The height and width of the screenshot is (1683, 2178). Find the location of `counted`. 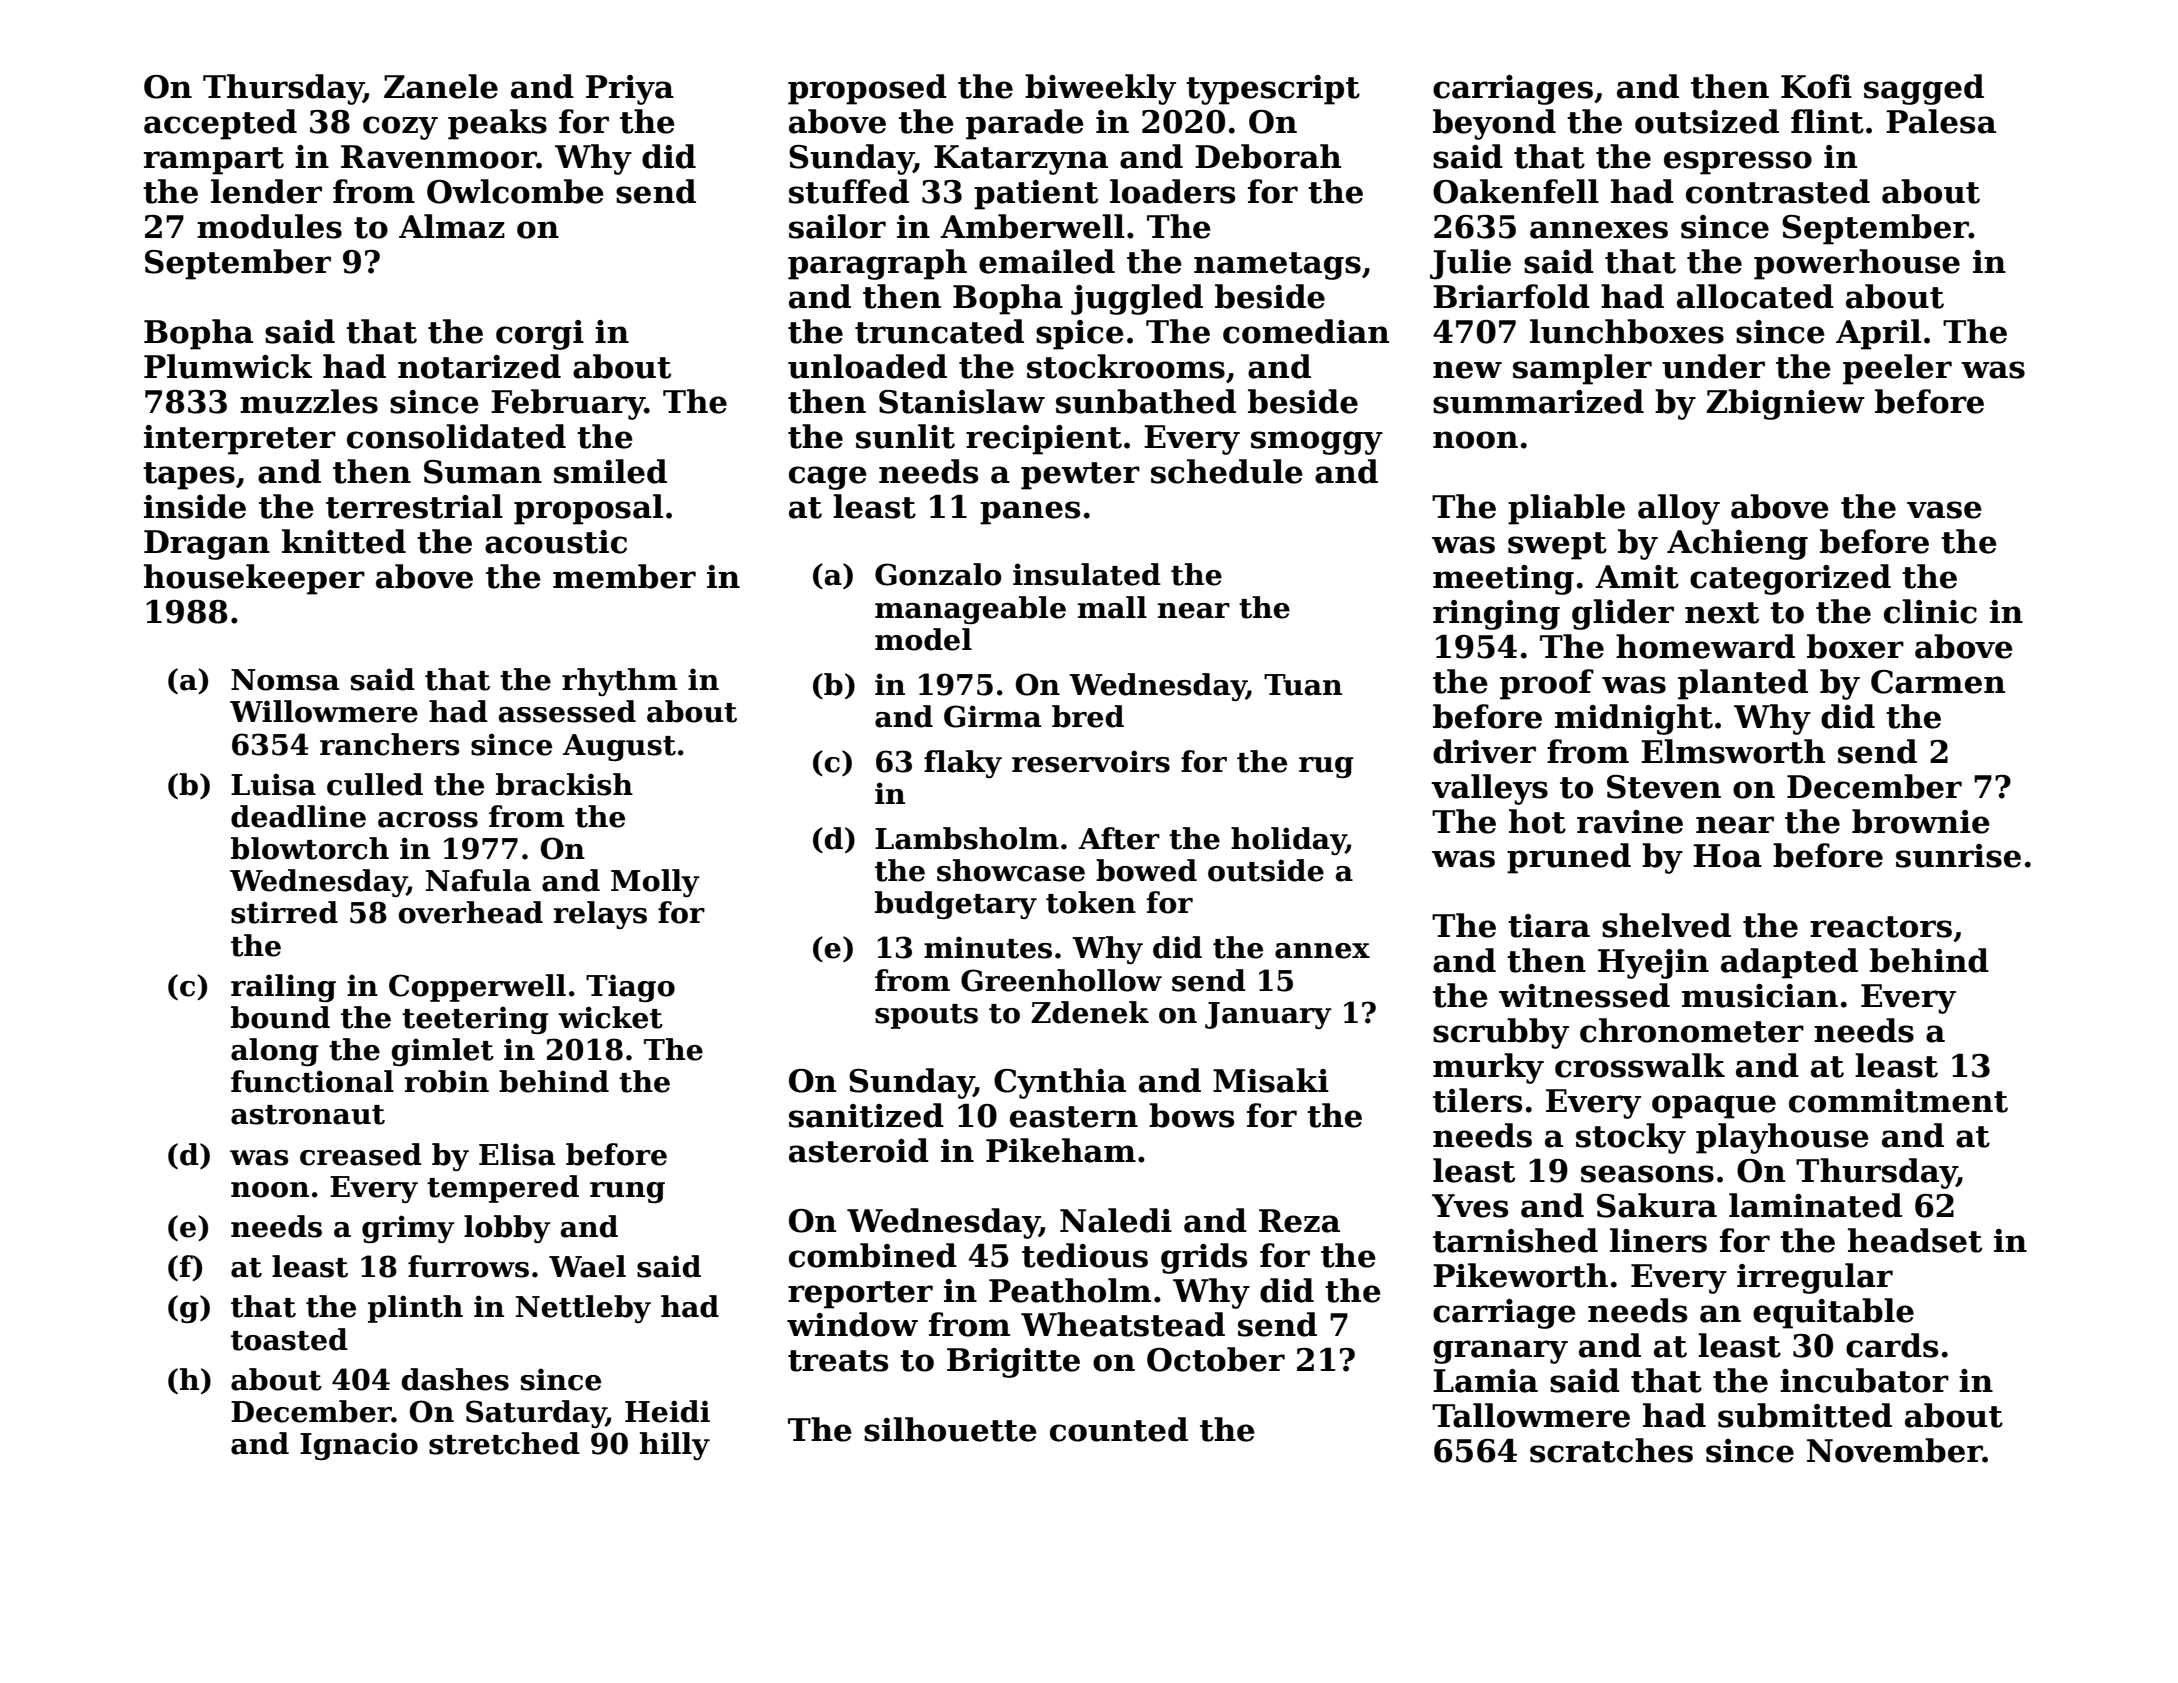

counted is located at coordinates (1119, 1429).
